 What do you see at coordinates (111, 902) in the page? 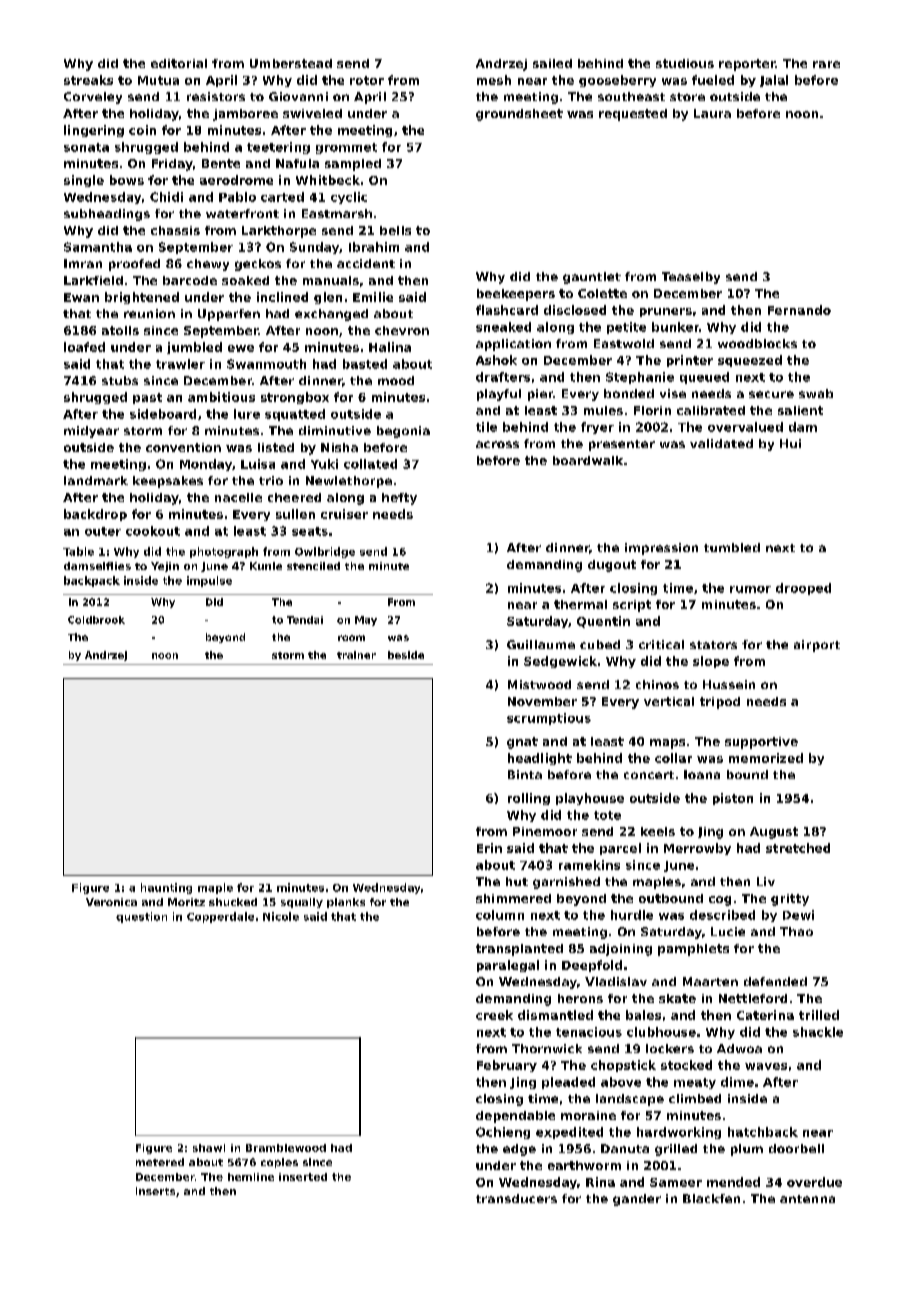
I see `Veronica` at bounding box center [111, 902].
